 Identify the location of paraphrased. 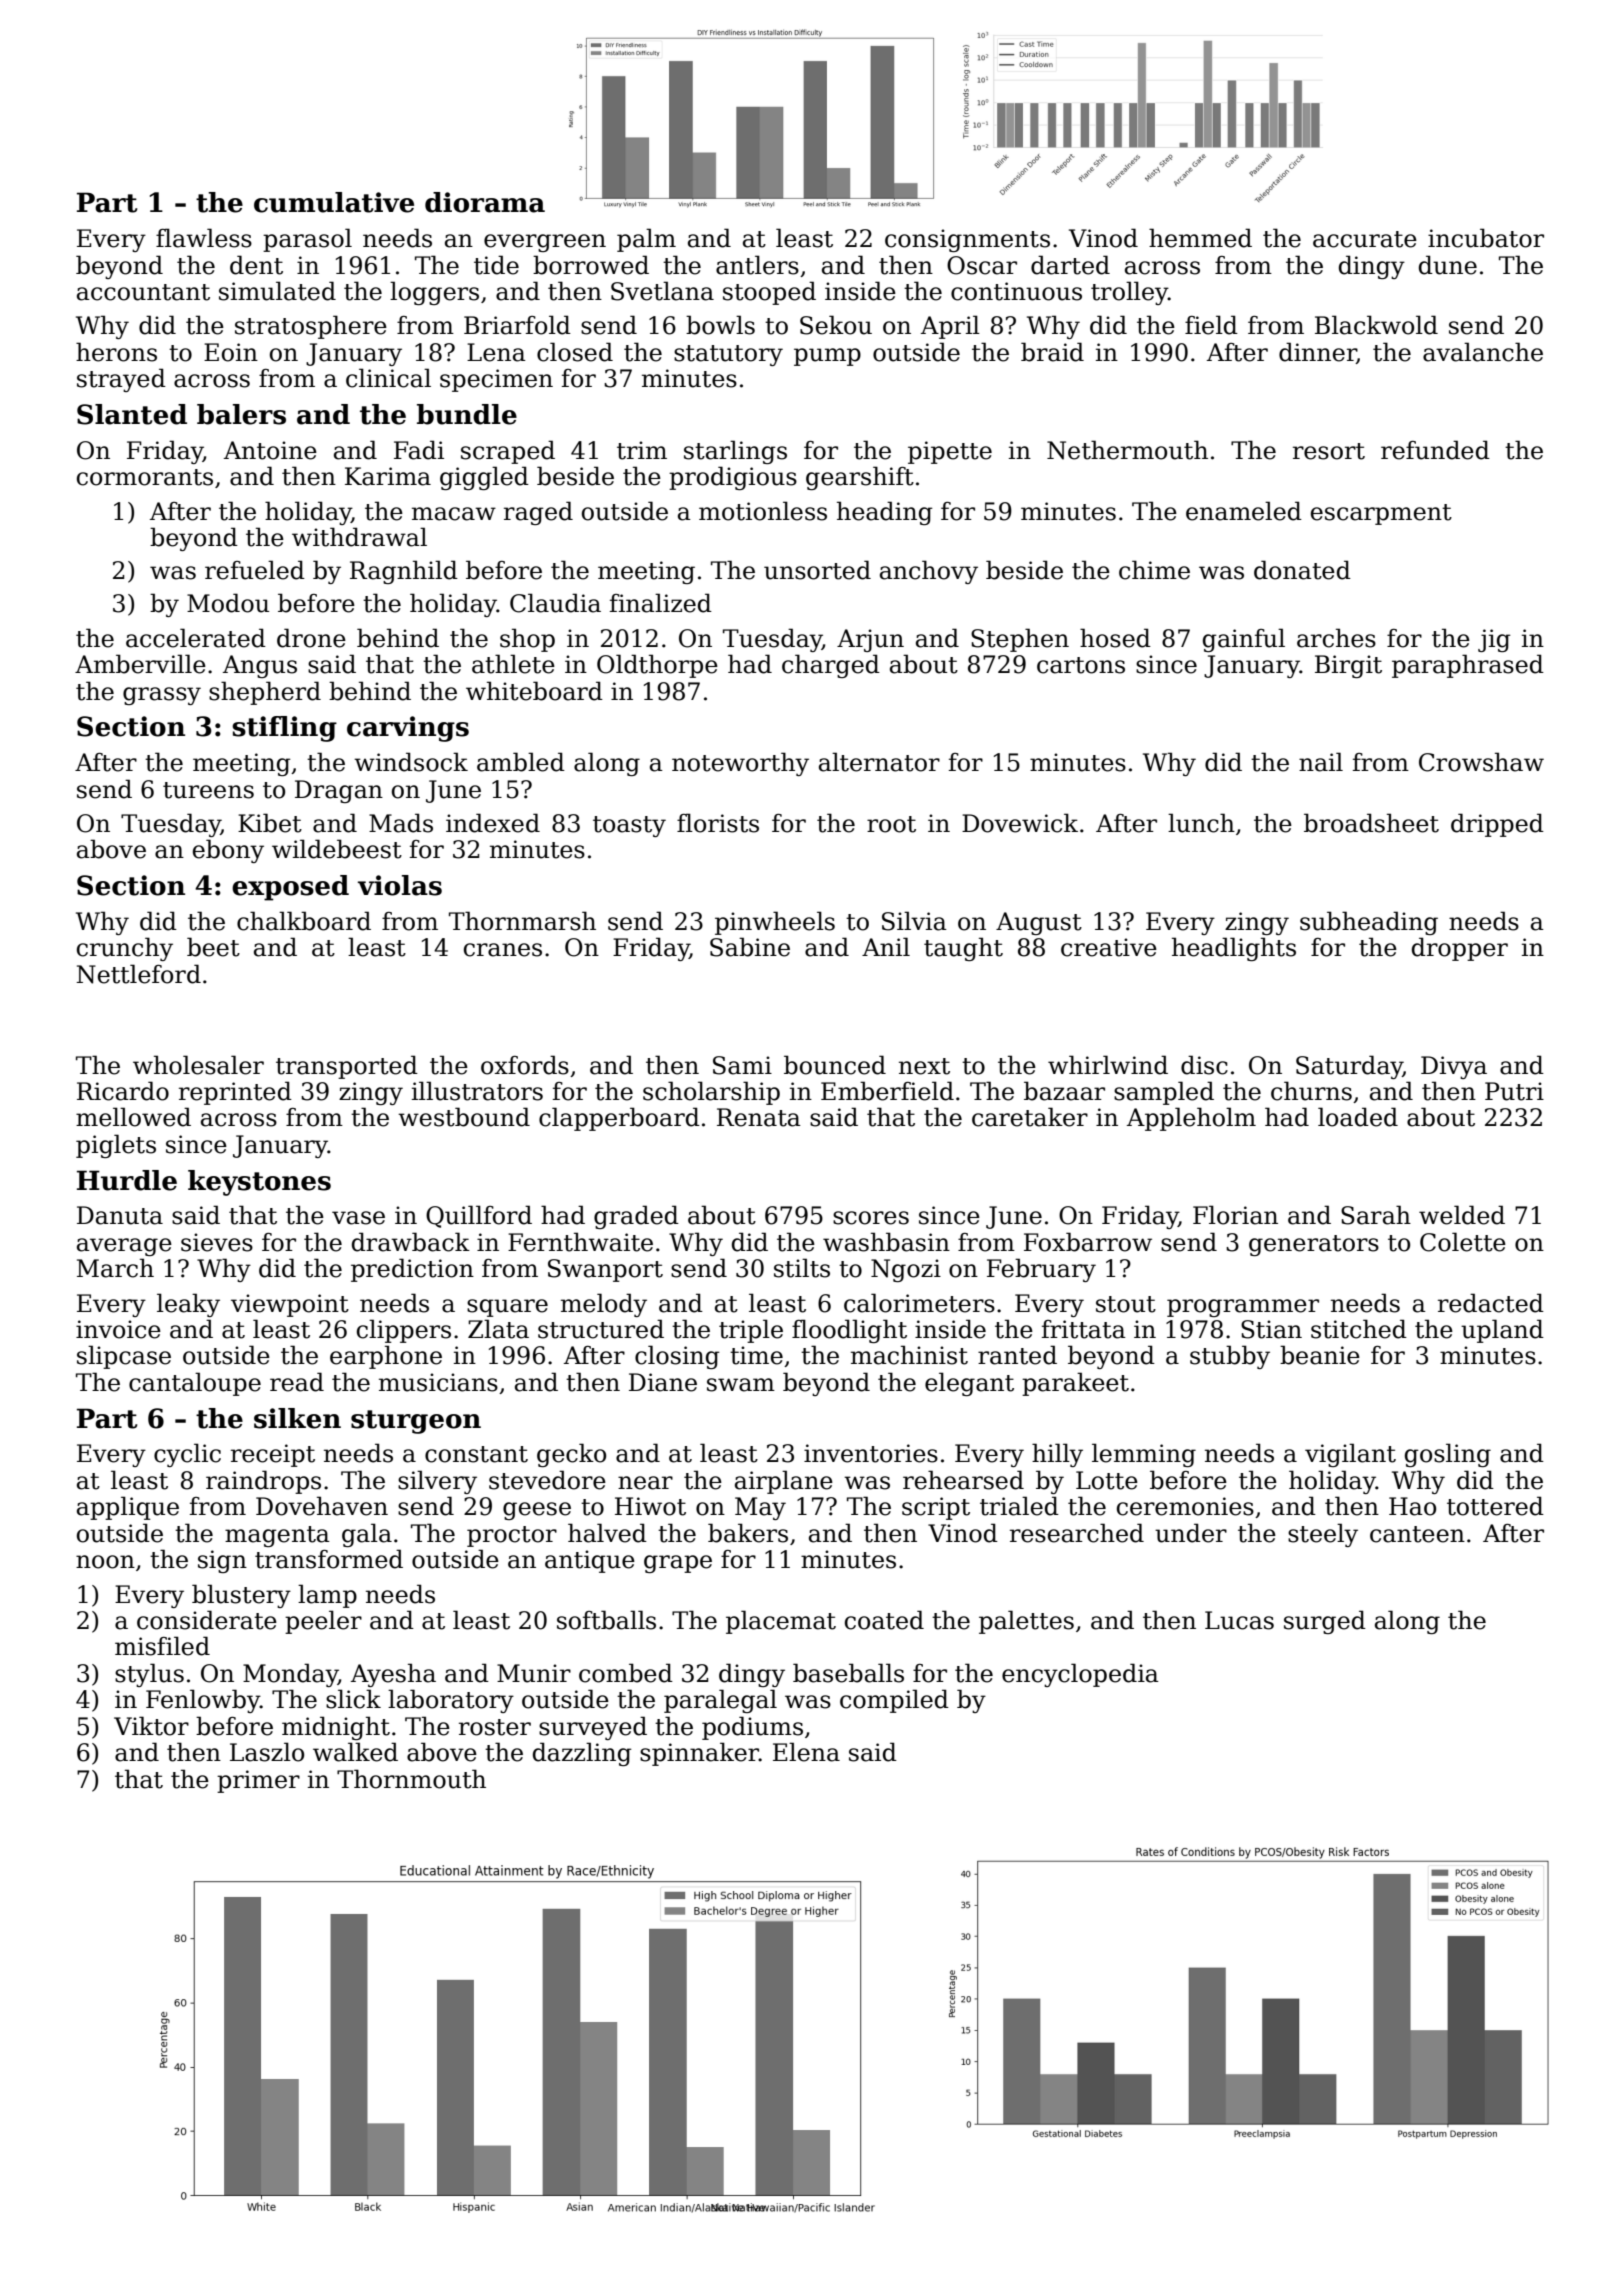
(1468, 666).
